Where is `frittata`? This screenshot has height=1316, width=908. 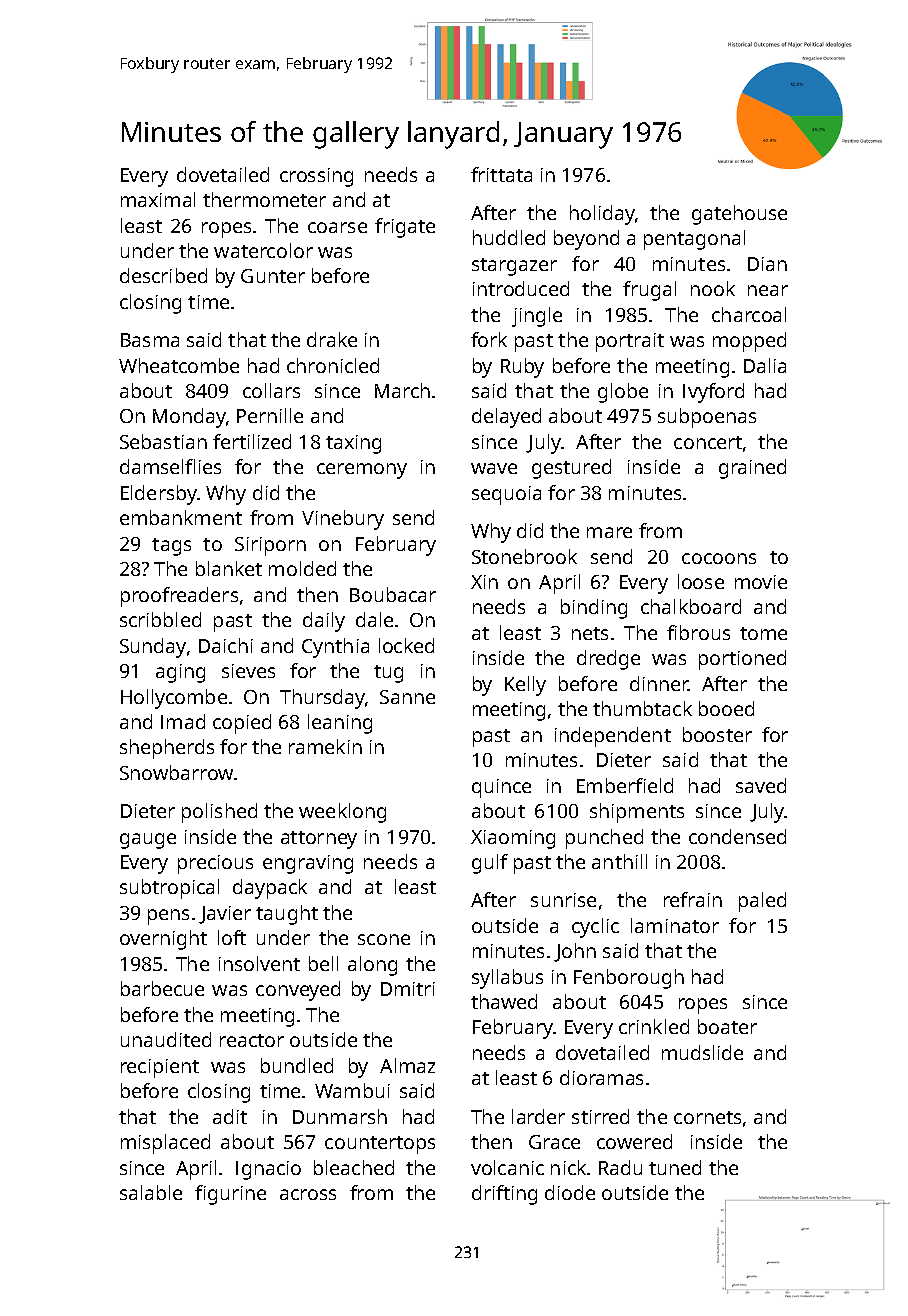 frittata is located at coordinates (501, 174).
